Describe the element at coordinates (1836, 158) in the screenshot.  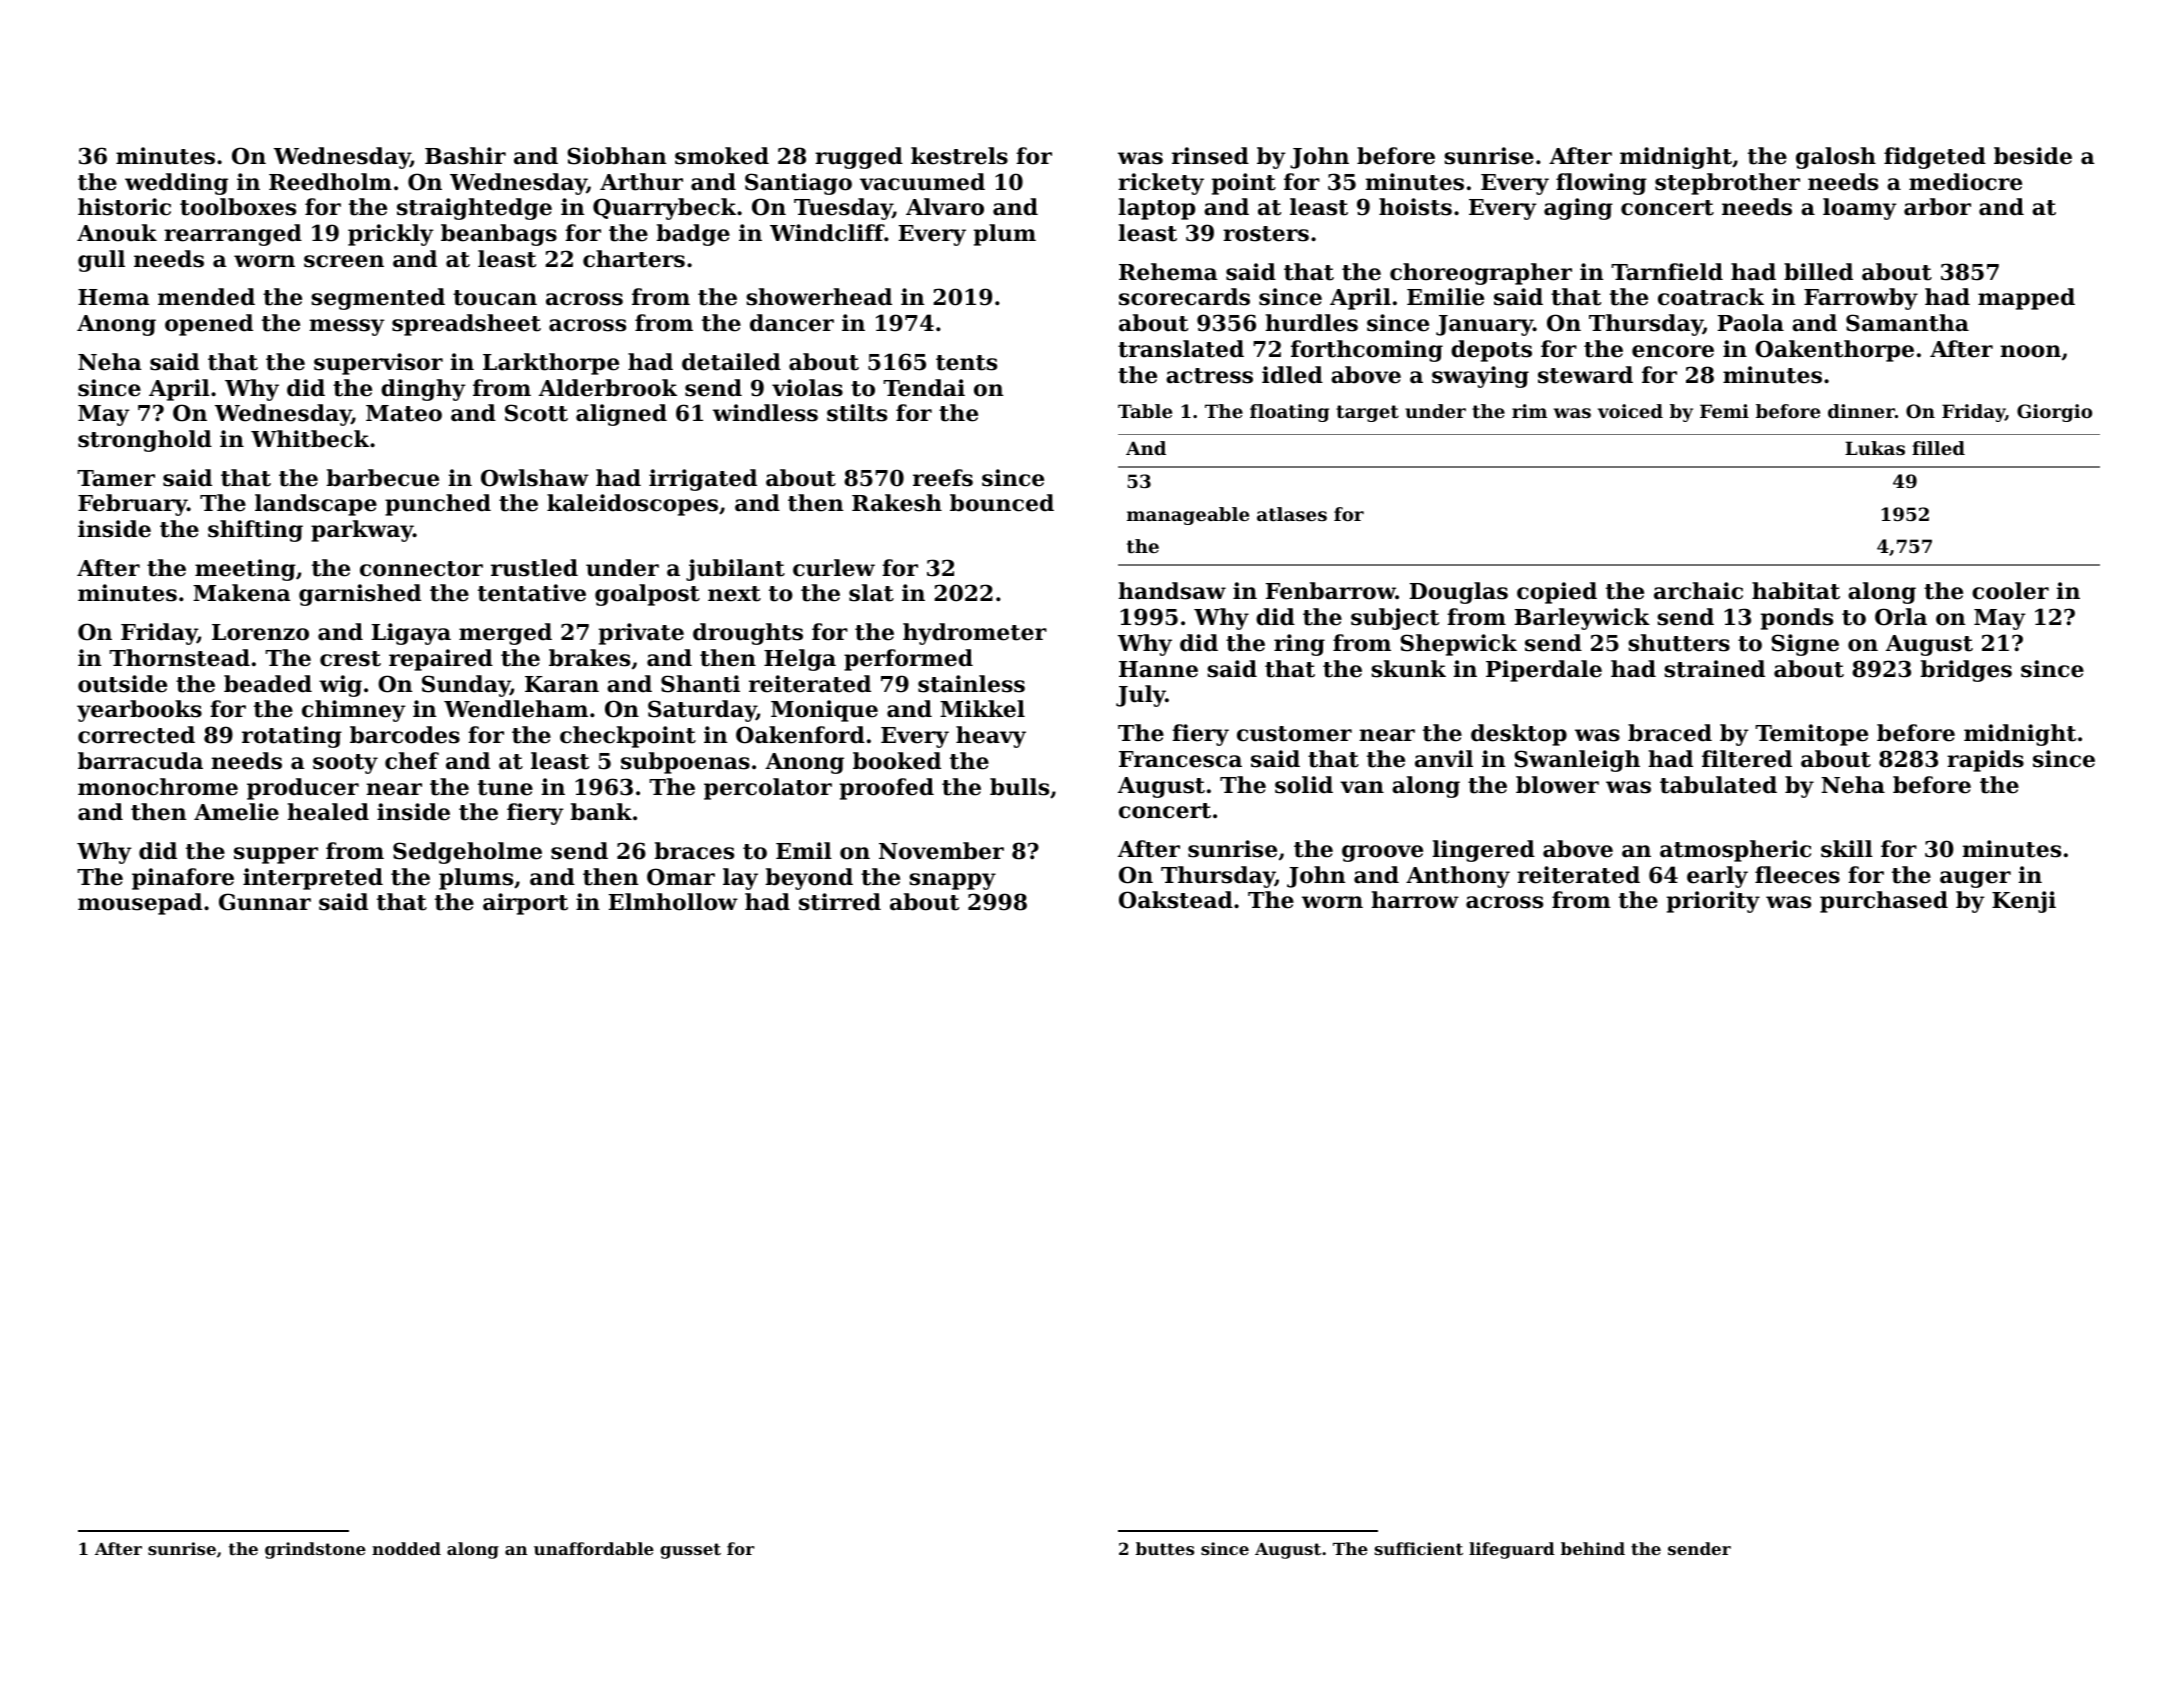
I see `galosh` at that location.
